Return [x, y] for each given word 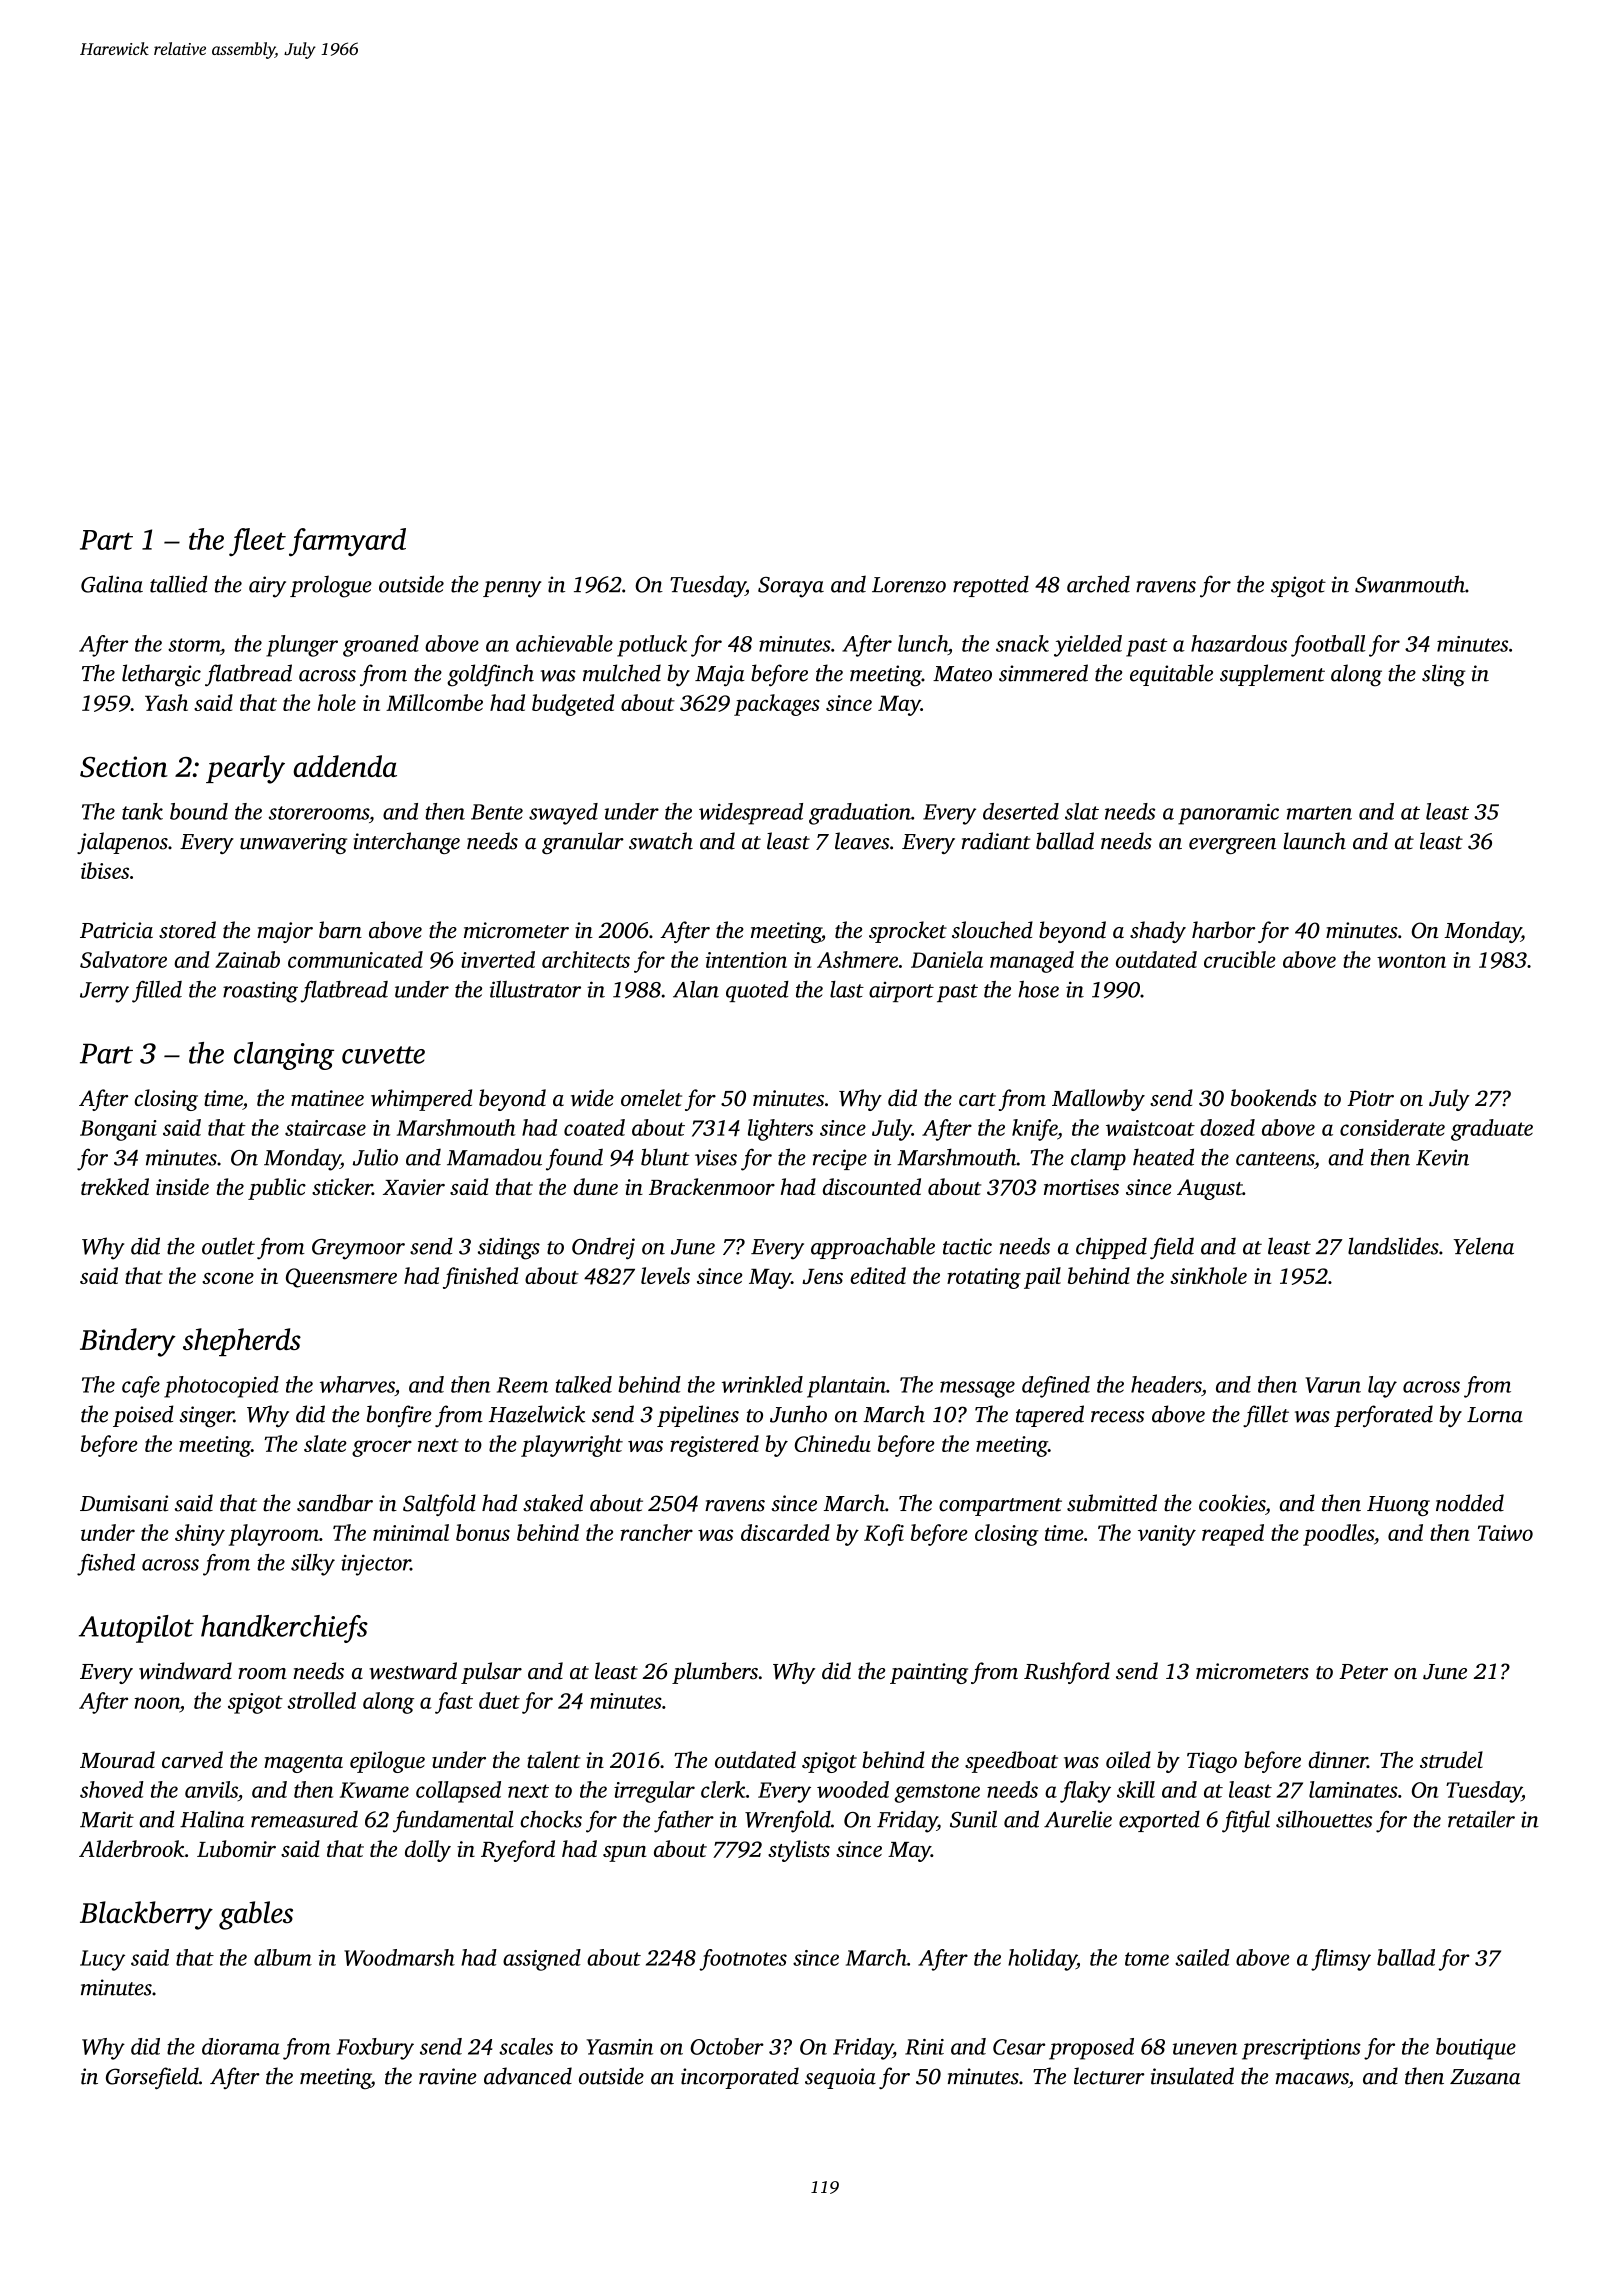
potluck [652, 646]
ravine [448, 2076]
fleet [257, 542]
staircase [325, 1128]
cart [977, 1099]
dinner [1337, 1759]
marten [1319, 813]
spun [625, 1854]
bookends [1274, 1097]
